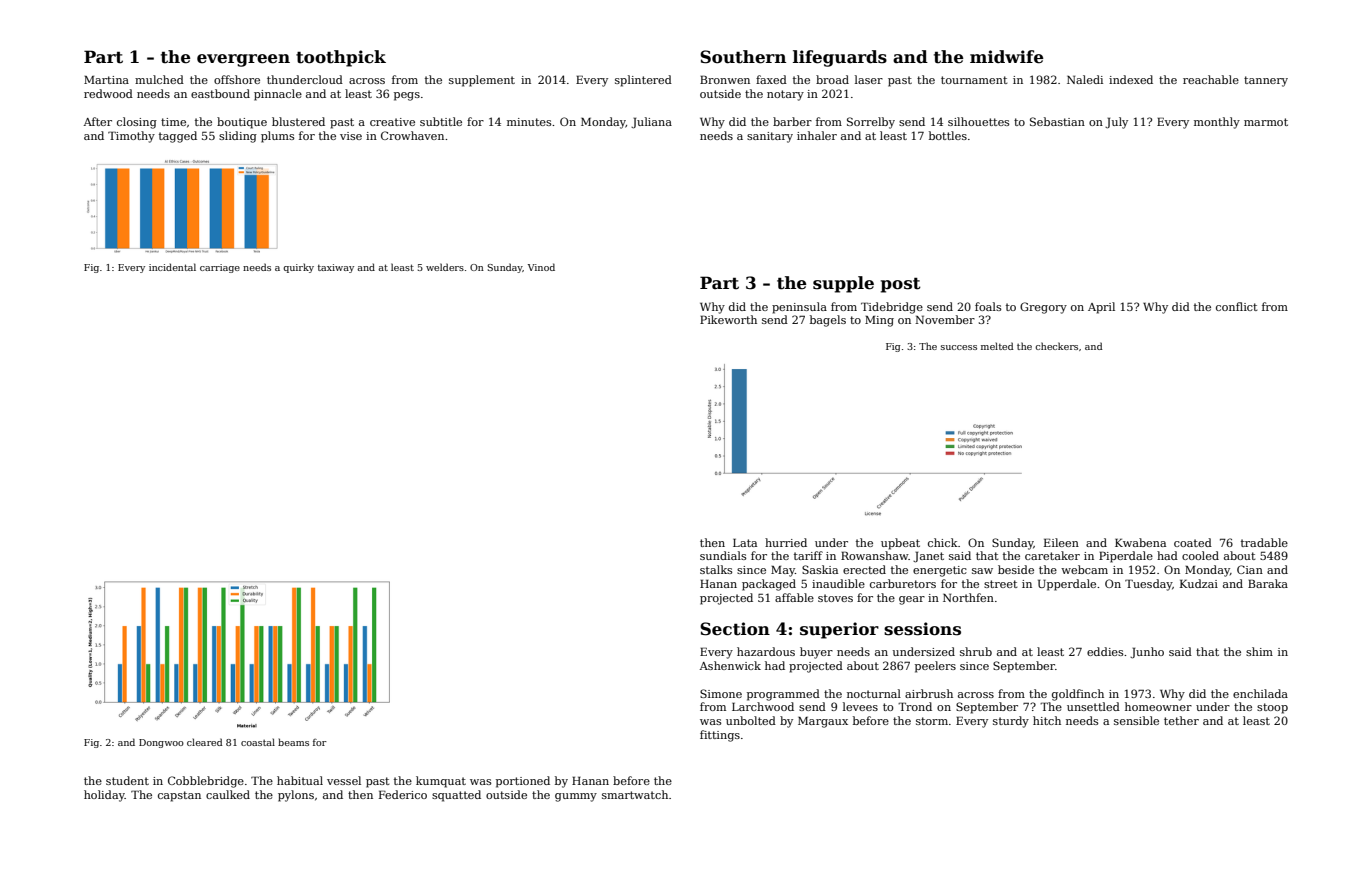 The image size is (1372, 887). What do you see at coordinates (161, 743) in the screenshot?
I see `Dongwoo` at bounding box center [161, 743].
